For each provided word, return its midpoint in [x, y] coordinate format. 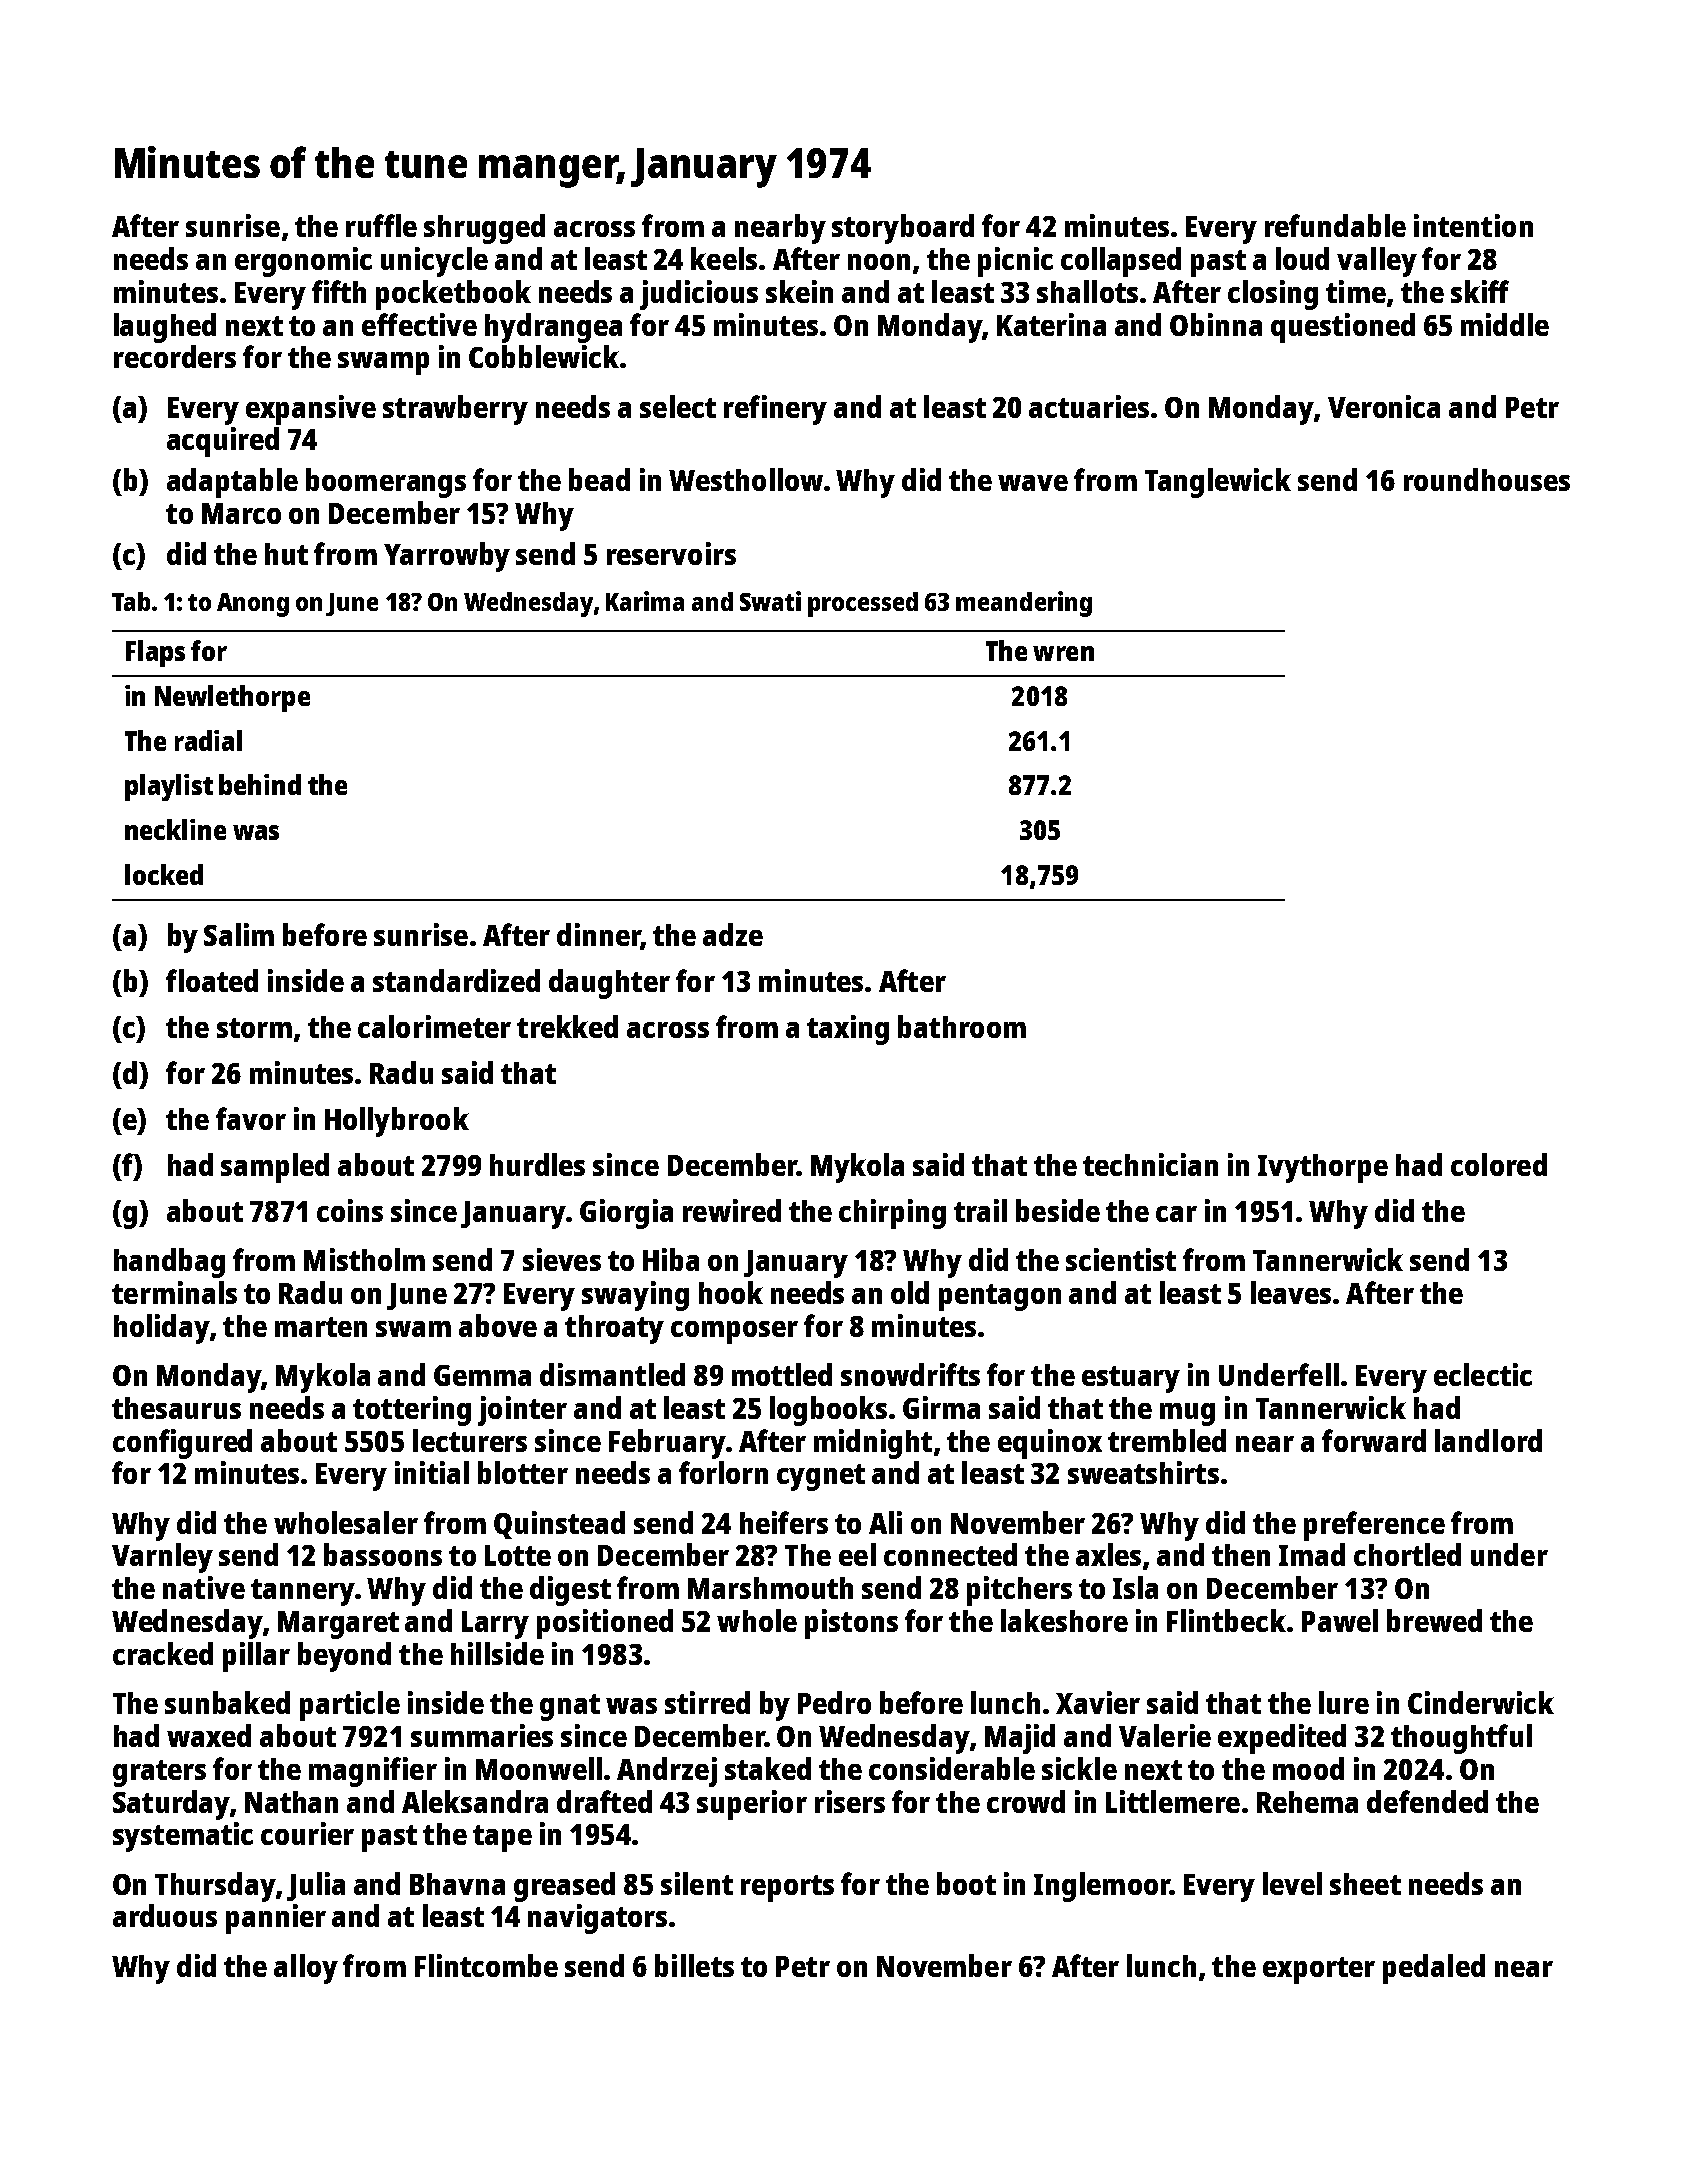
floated [212, 980]
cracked [163, 1653]
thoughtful [1461, 1739]
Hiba [671, 1259]
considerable [952, 1768]
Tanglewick [1218, 483]
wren [1063, 653]
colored [1499, 1164]
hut [286, 554]
